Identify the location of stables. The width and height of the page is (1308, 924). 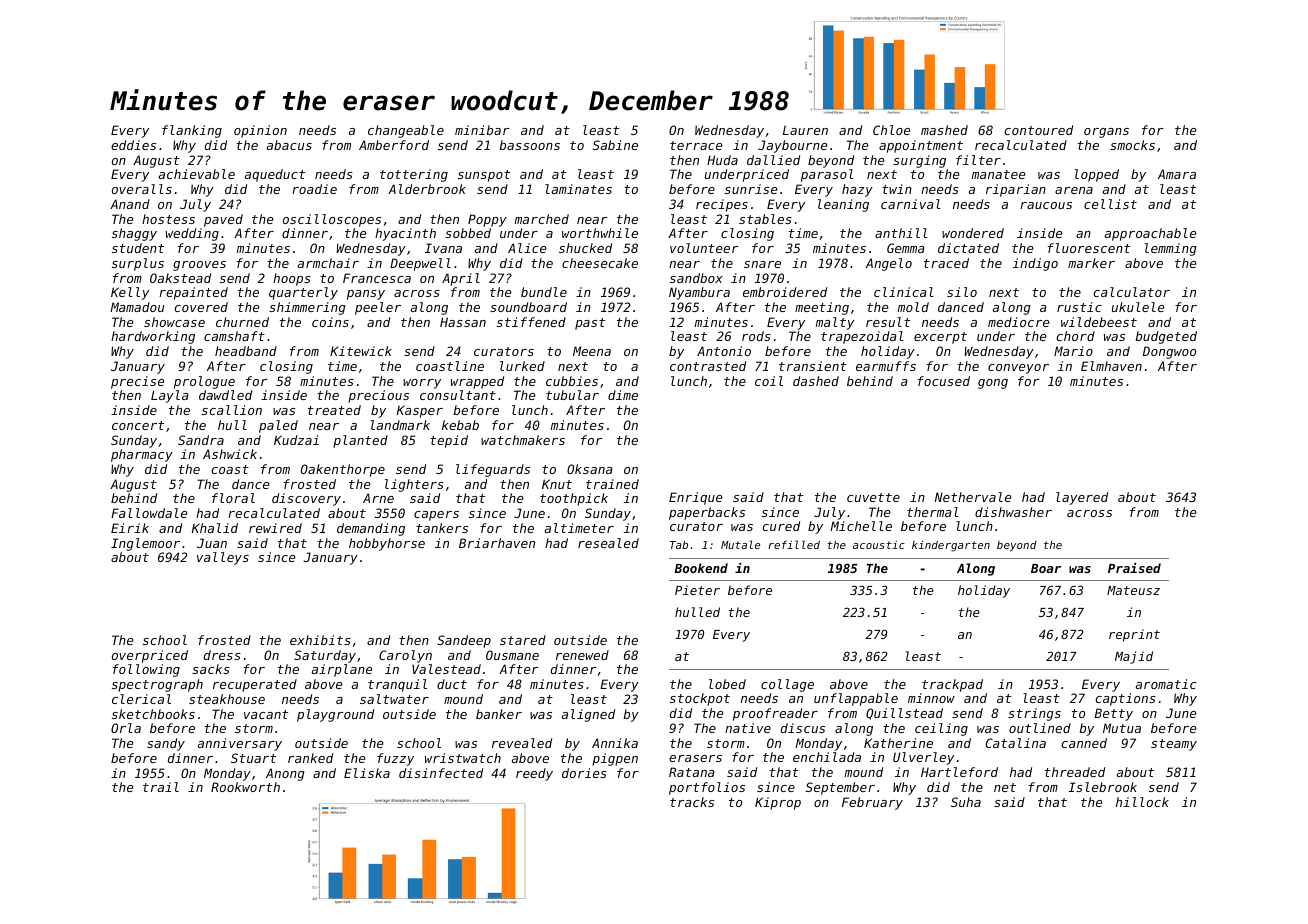
(765, 219).
